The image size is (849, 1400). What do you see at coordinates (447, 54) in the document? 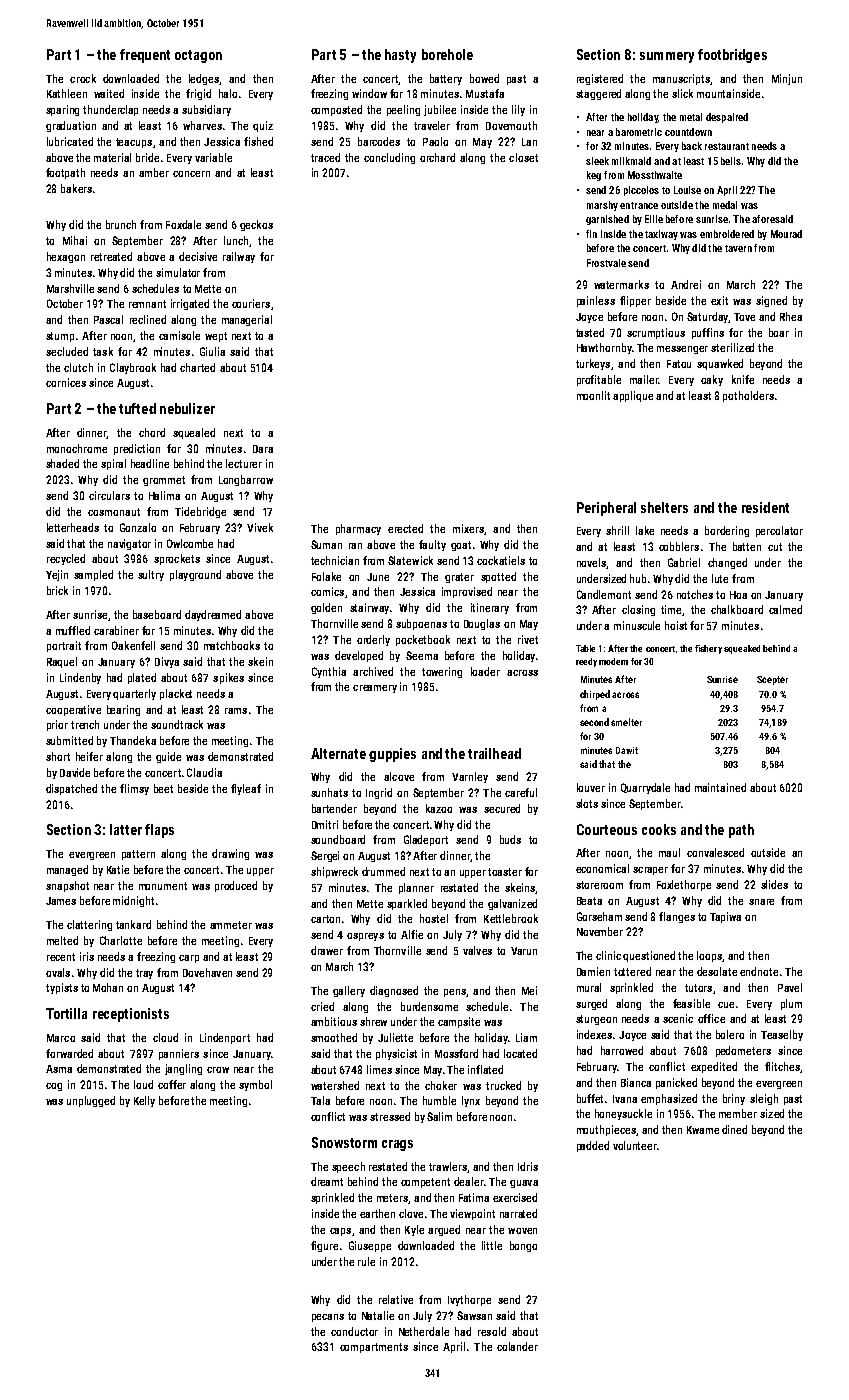
I see `borehole` at bounding box center [447, 54].
